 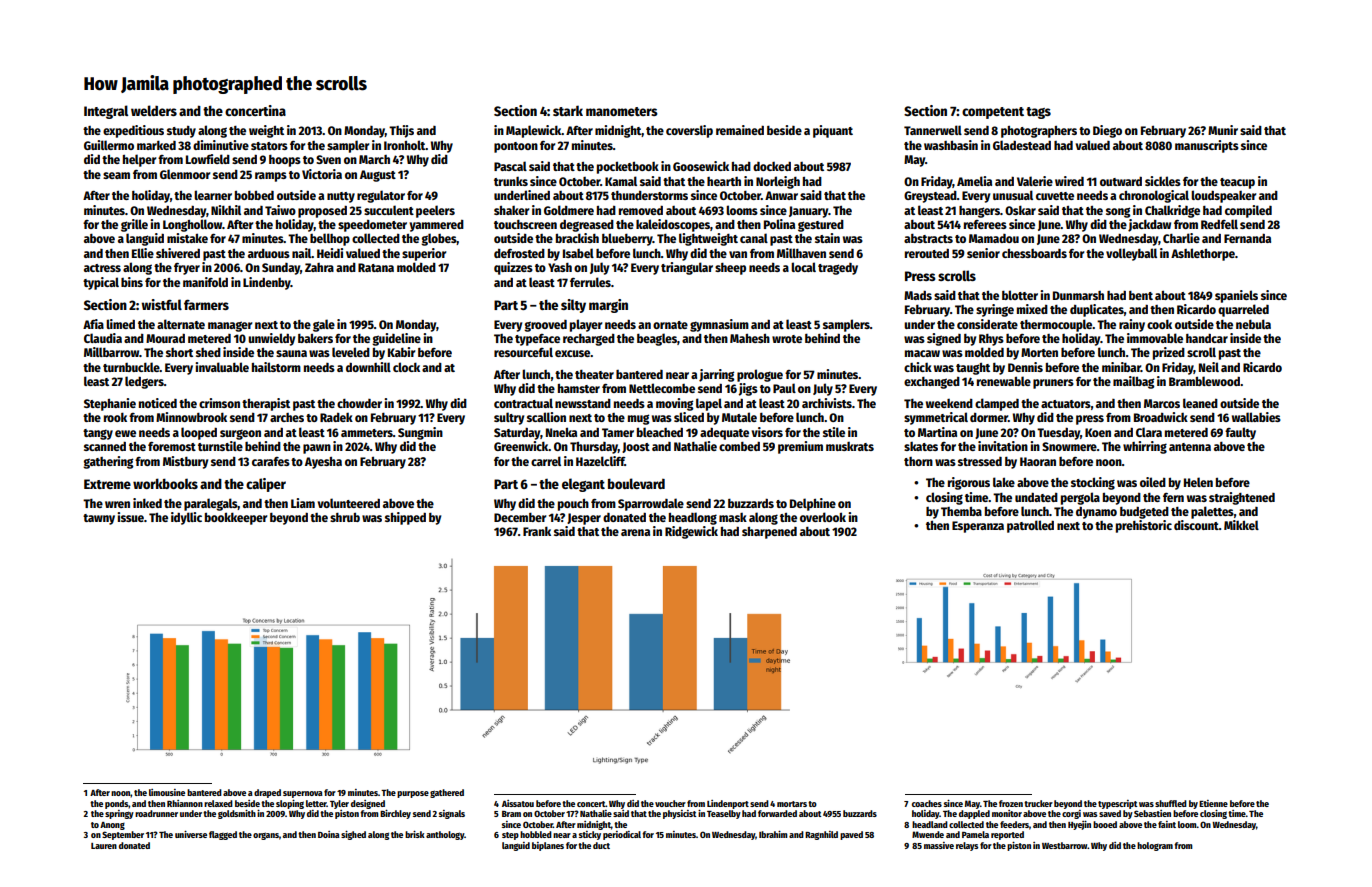 What do you see at coordinates (120, 324) in the document?
I see `limed` at bounding box center [120, 324].
